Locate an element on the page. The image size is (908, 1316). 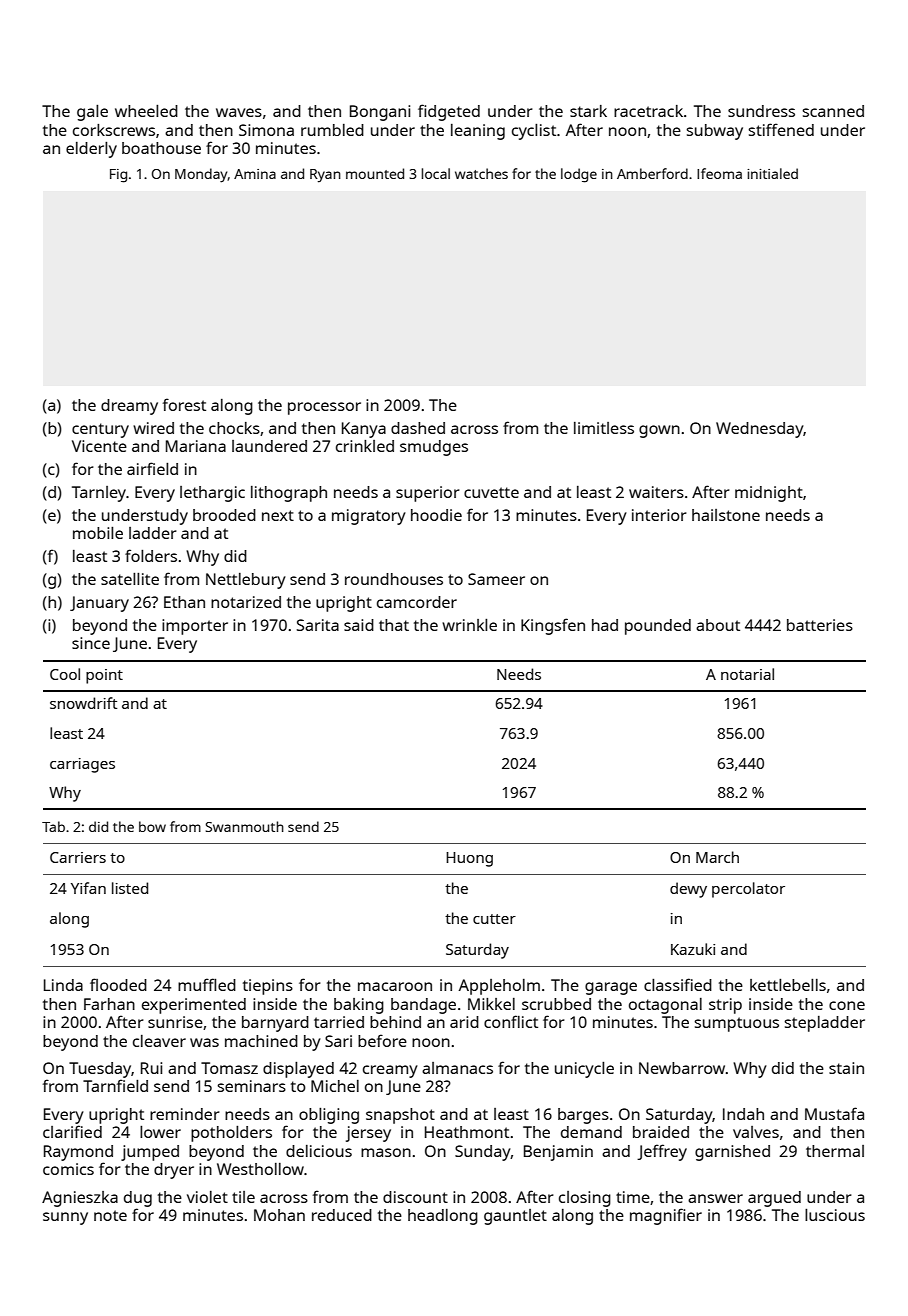
wrinkle is located at coordinates (469, 625).
